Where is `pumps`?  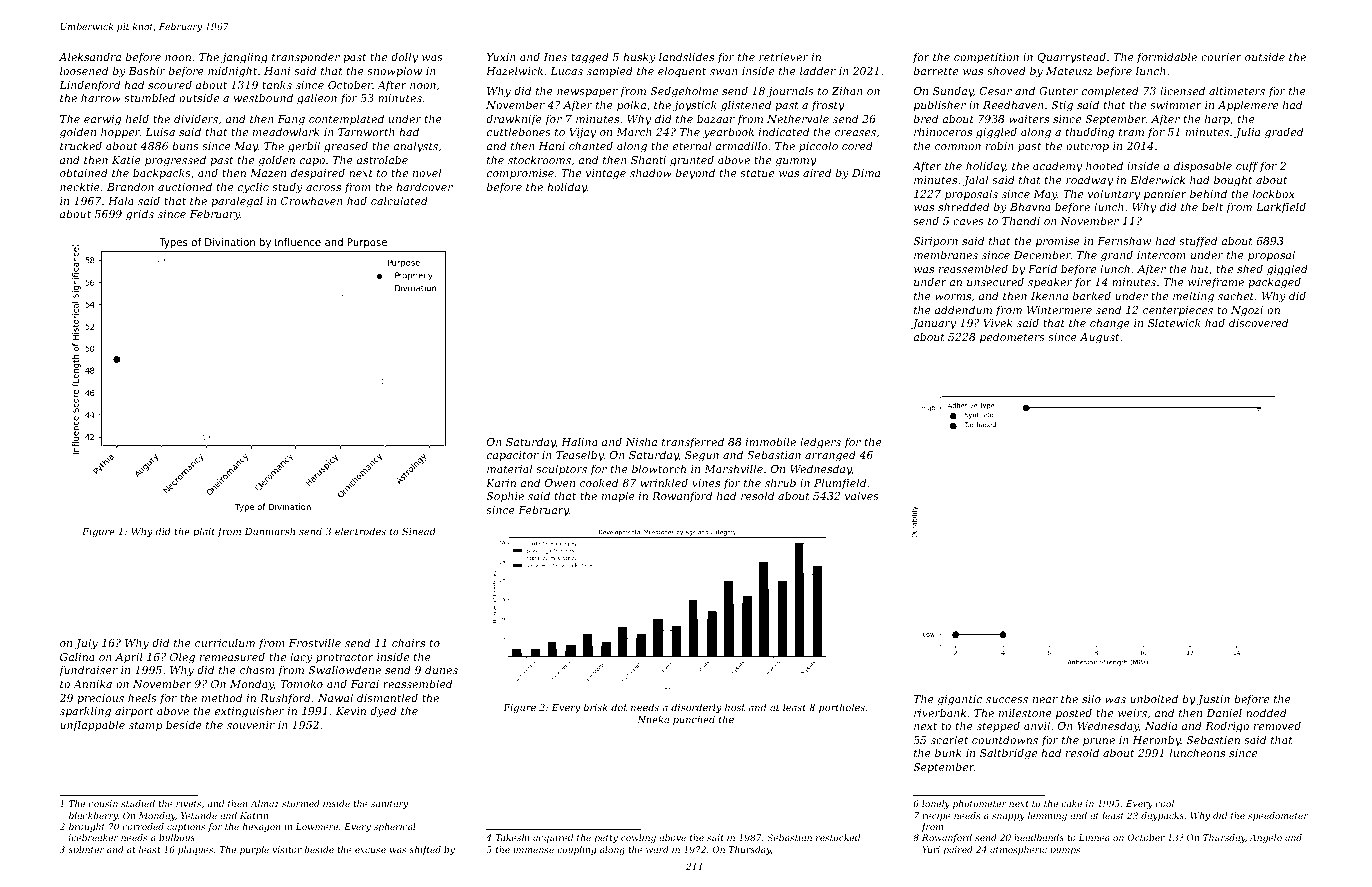 pumps is located at coordinates (1065, 851).
